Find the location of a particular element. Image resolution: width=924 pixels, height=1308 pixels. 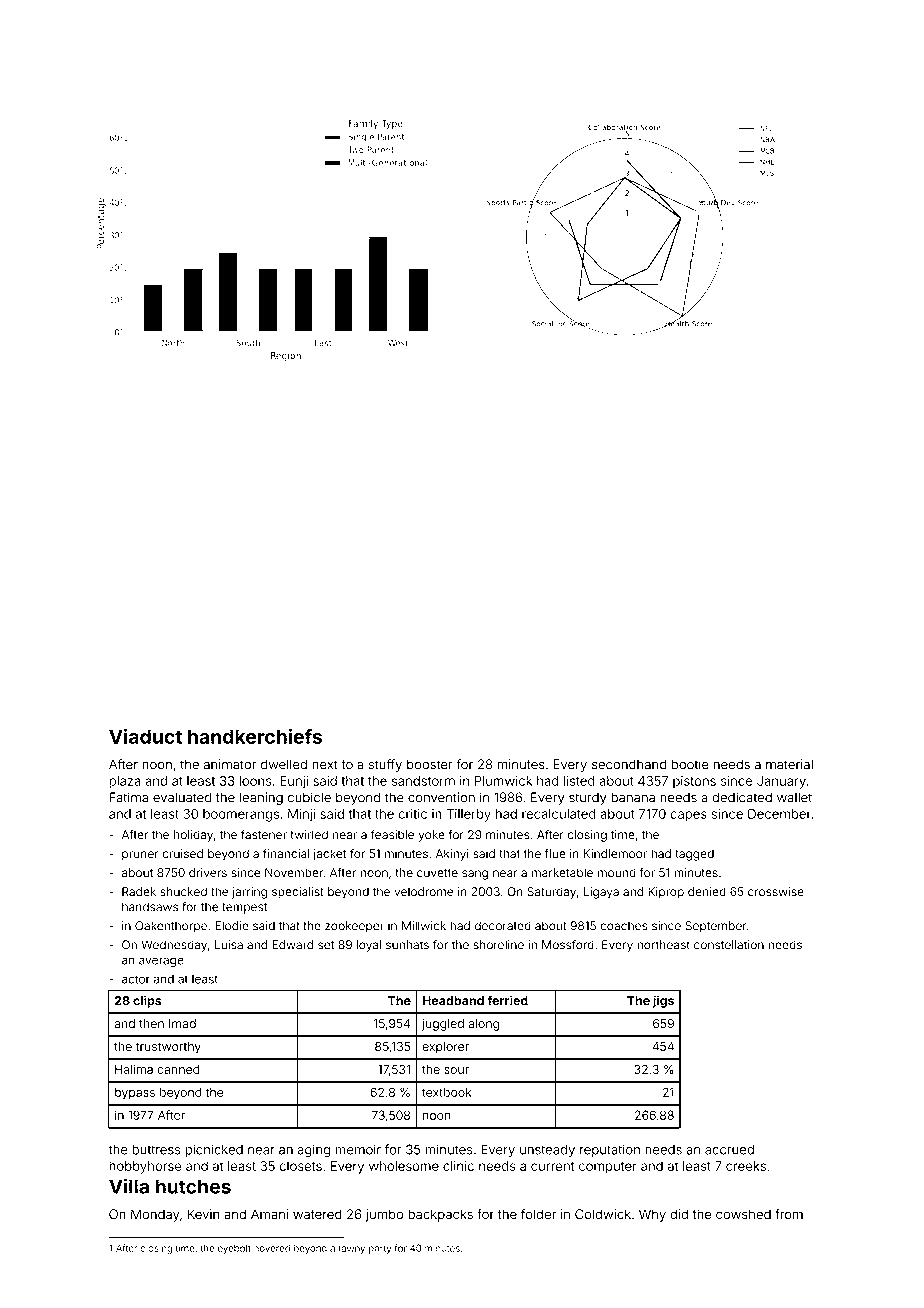

textbook is located at coordinates (446, 1092).
